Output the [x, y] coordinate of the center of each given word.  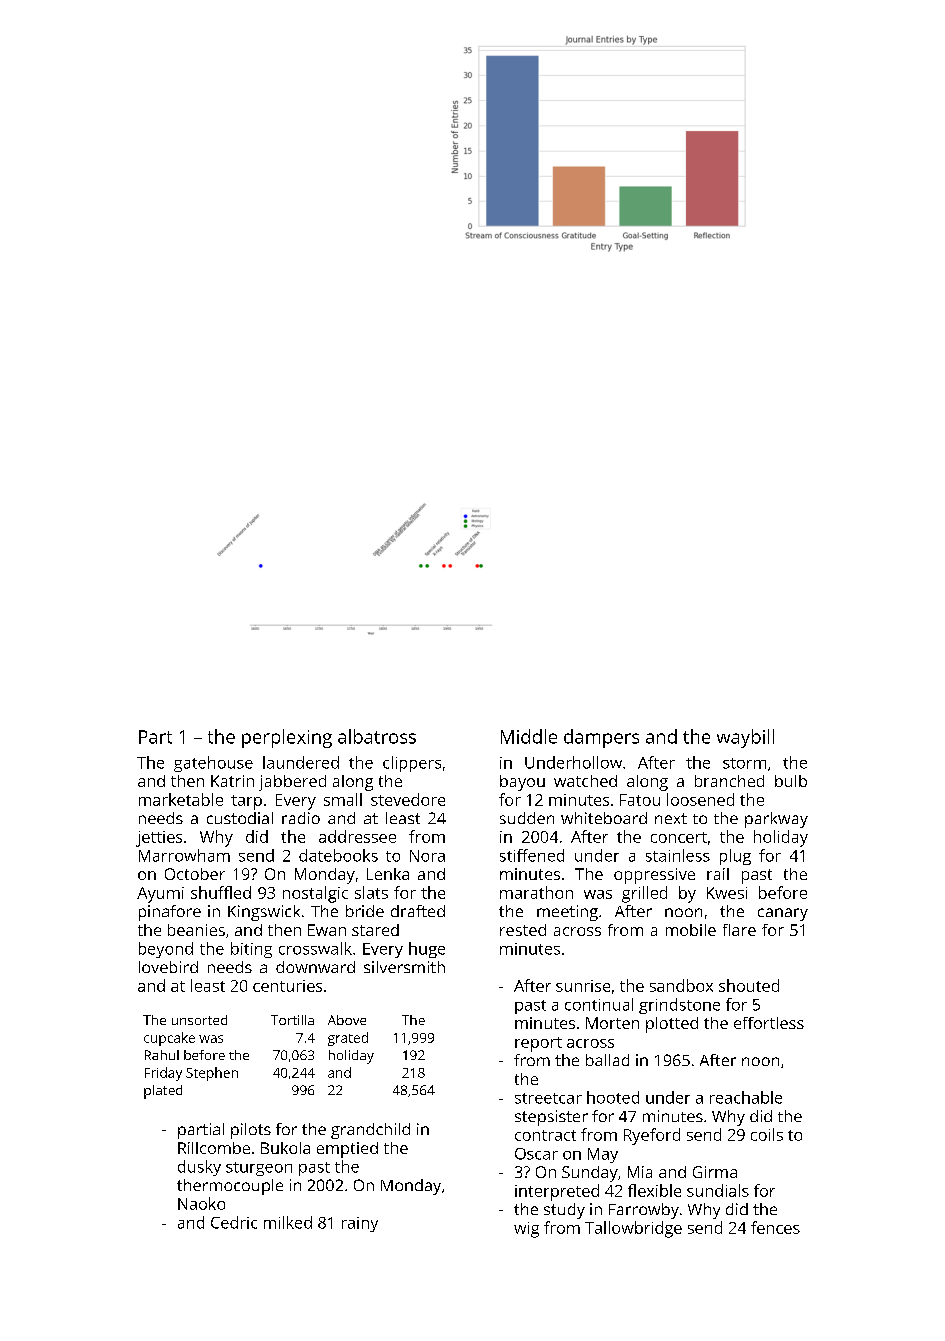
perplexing [287, 738]
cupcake [169, 1039]
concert [679, 837]
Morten [612, 1023]
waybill [745, 738]
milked [288, 1222]
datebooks [338, 855]
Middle [529, 736]
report [538, 1044]
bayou [522, 783]
